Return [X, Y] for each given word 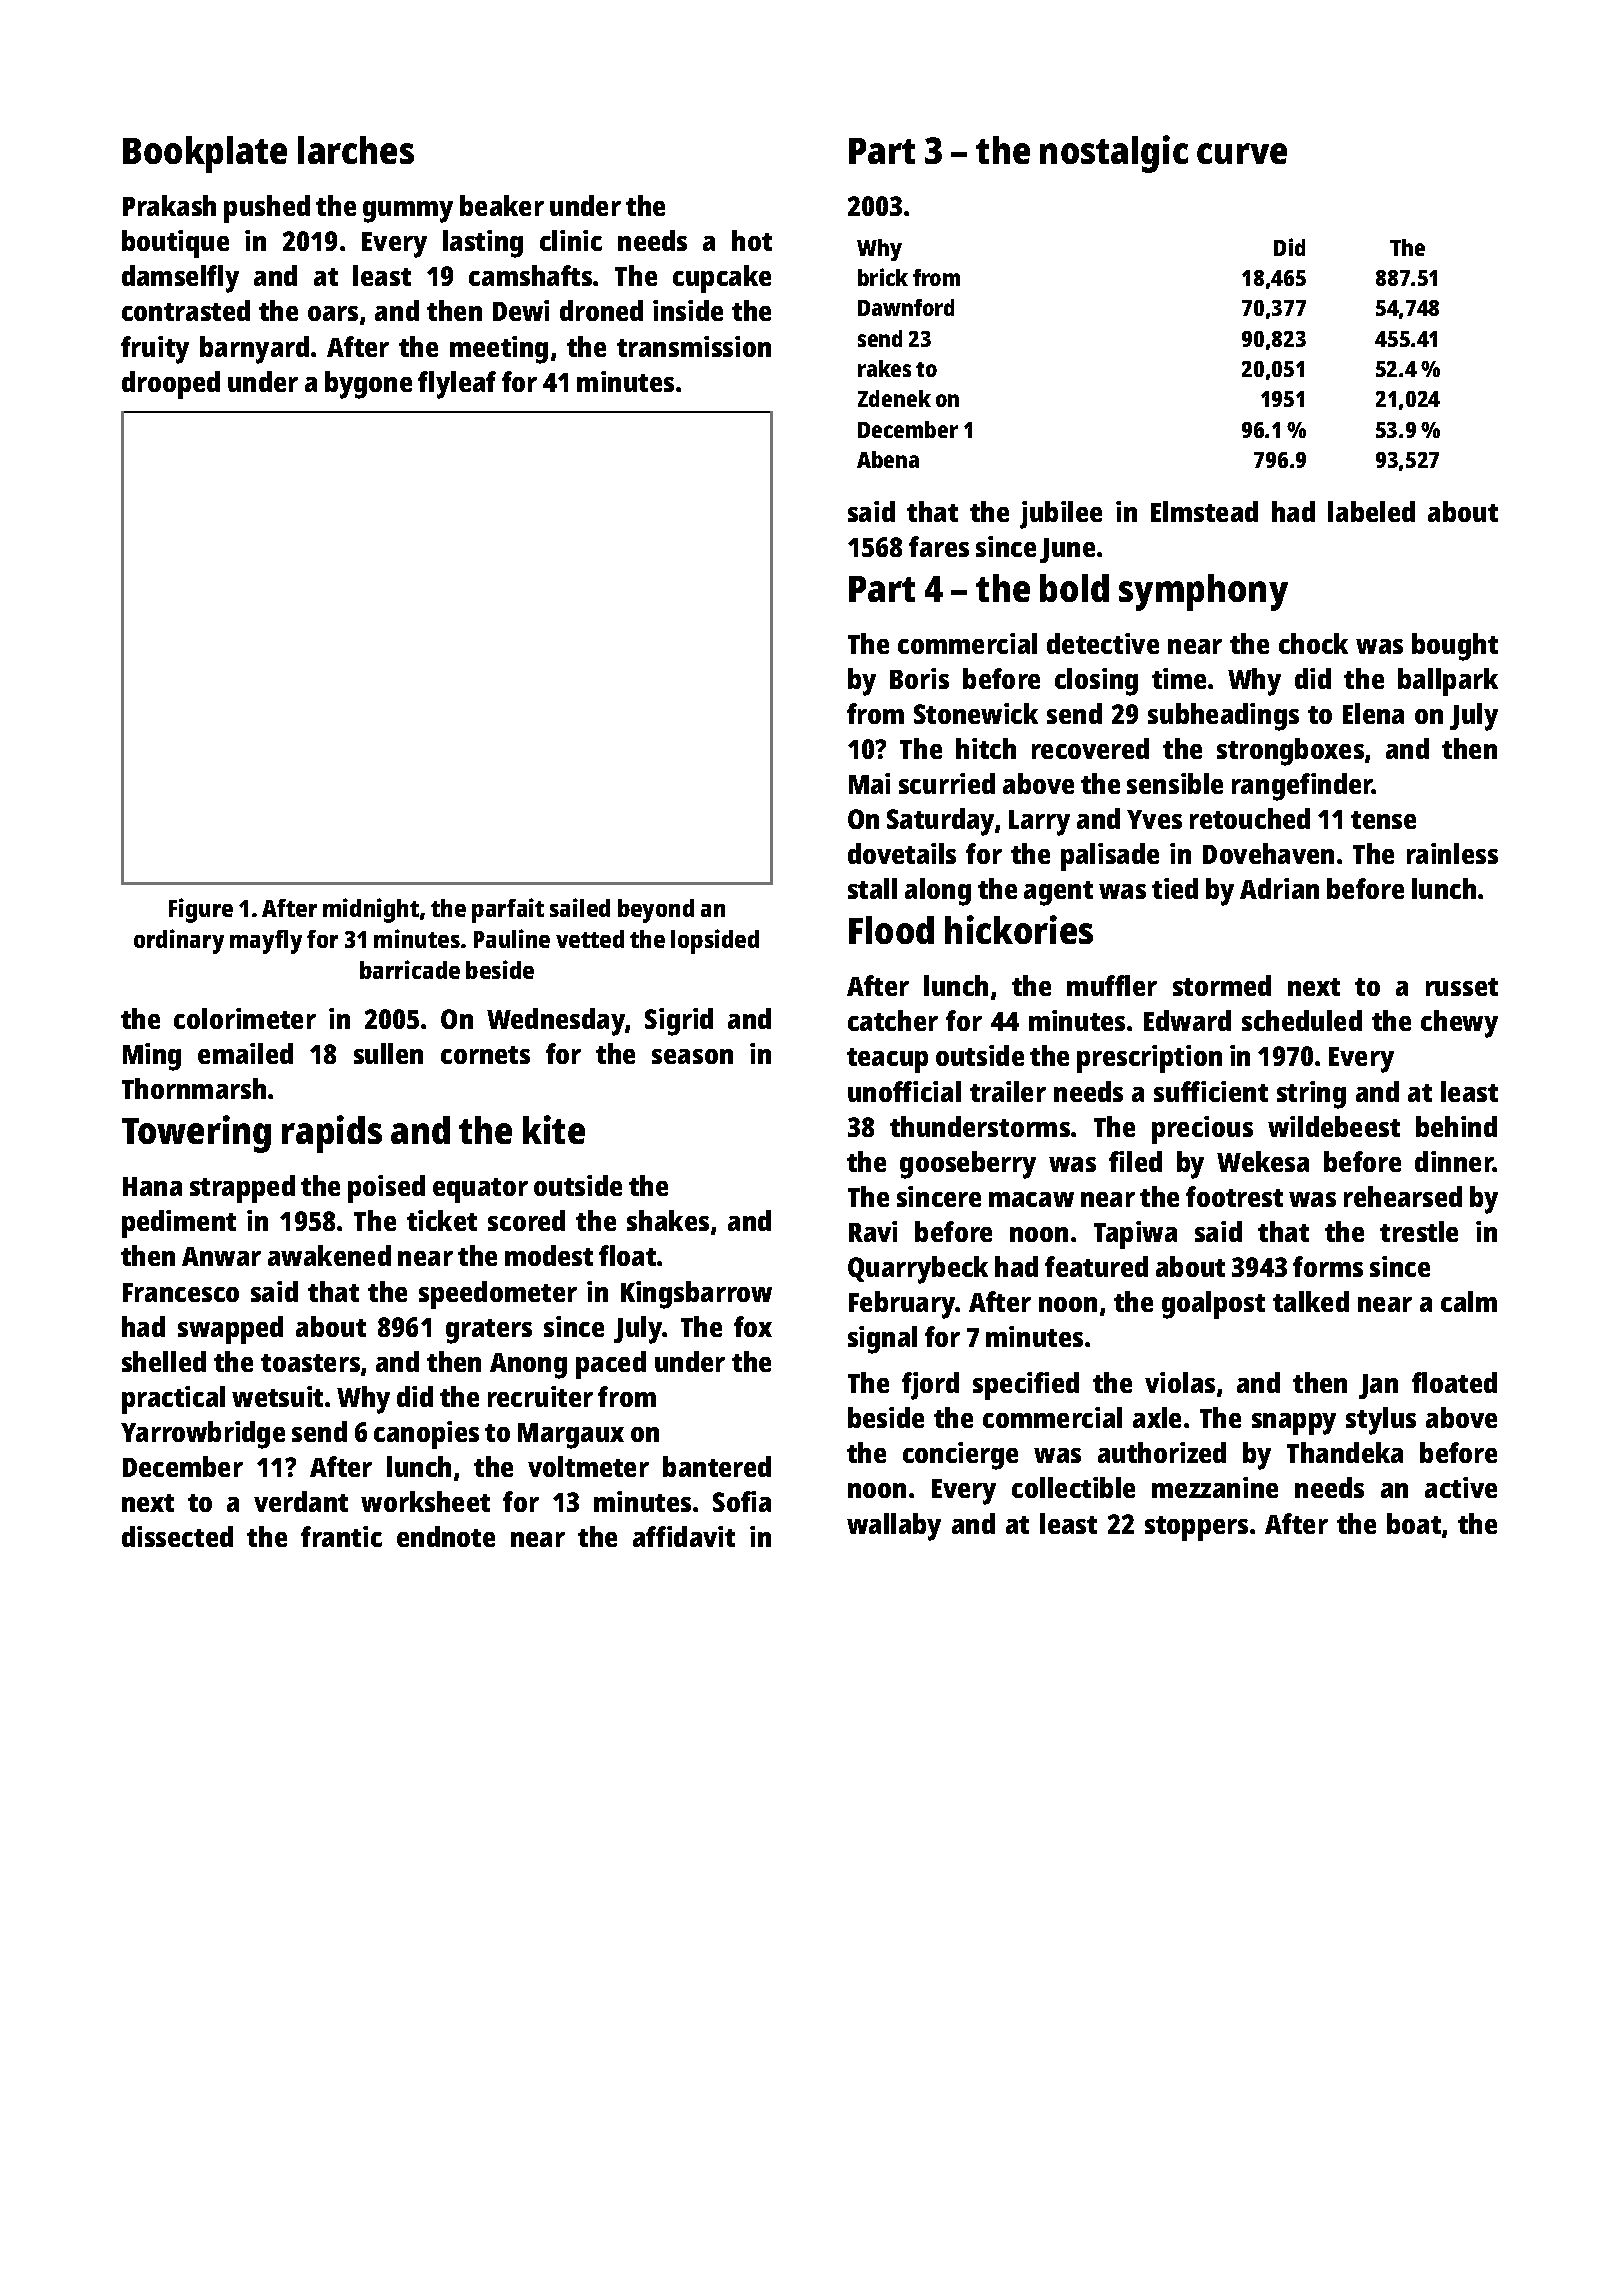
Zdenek [894, 398]
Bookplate [205, 154]
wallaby [894, 1527]
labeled [1371, 511]
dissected [177, 1536]
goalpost [1213, 1305]
